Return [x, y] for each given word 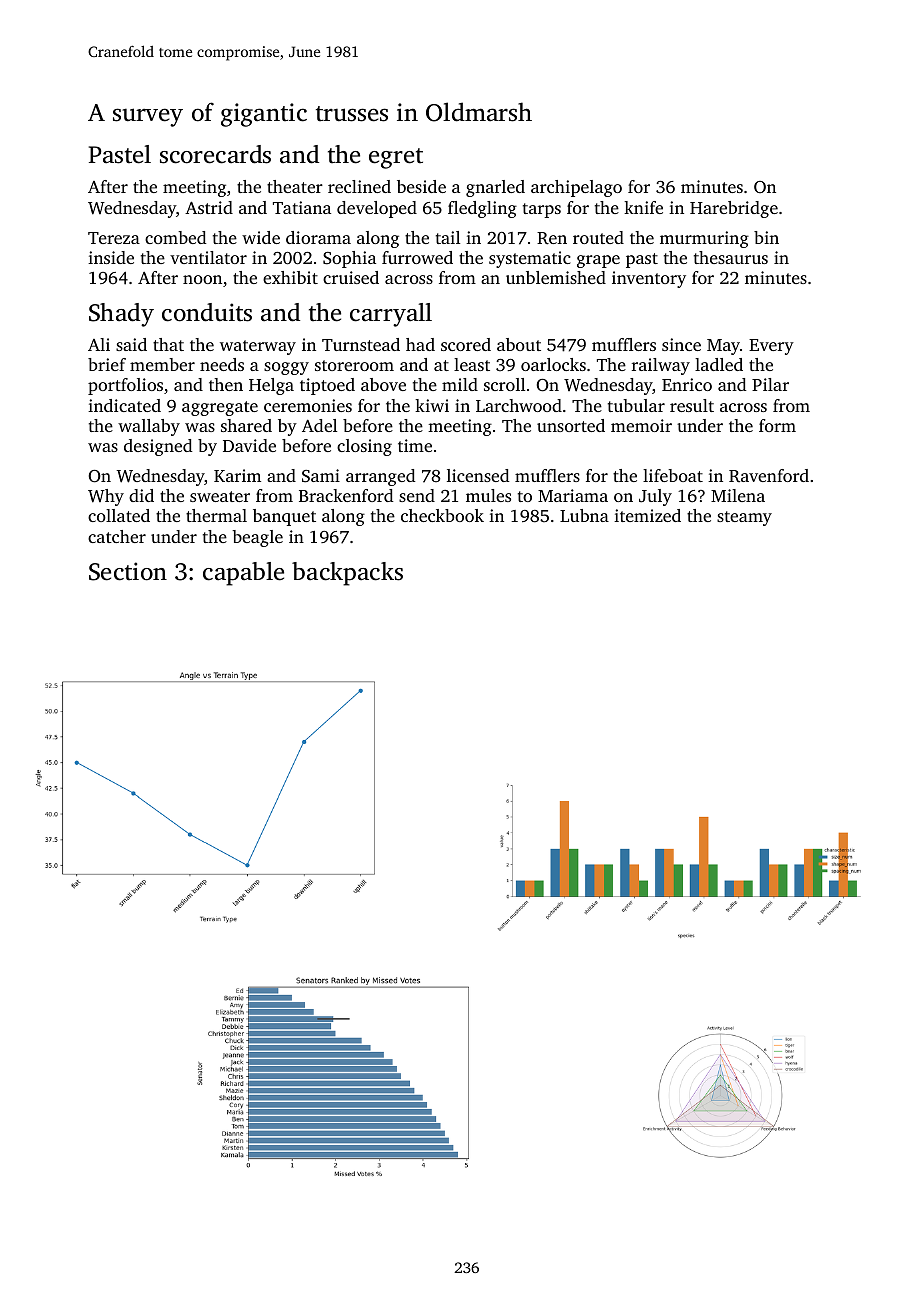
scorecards [215, 154]
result [692, 405]
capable [243, 574]
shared [246, 425]
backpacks [347, 574]
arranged [380, 477]
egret [396, 158]
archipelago [576, 188]
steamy [744, 518]
